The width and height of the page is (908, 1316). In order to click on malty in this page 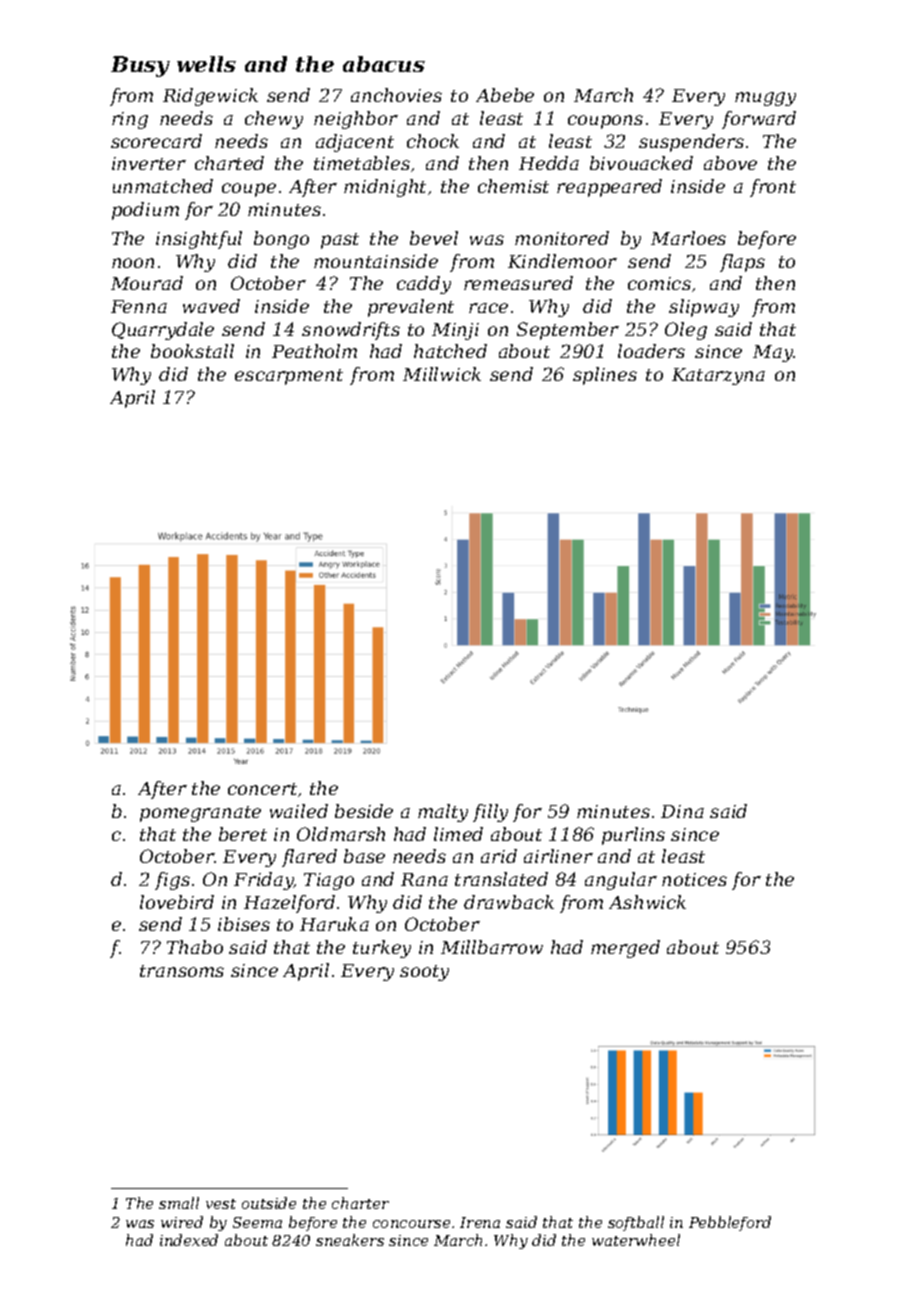, I will do `click(443, 813)`.
